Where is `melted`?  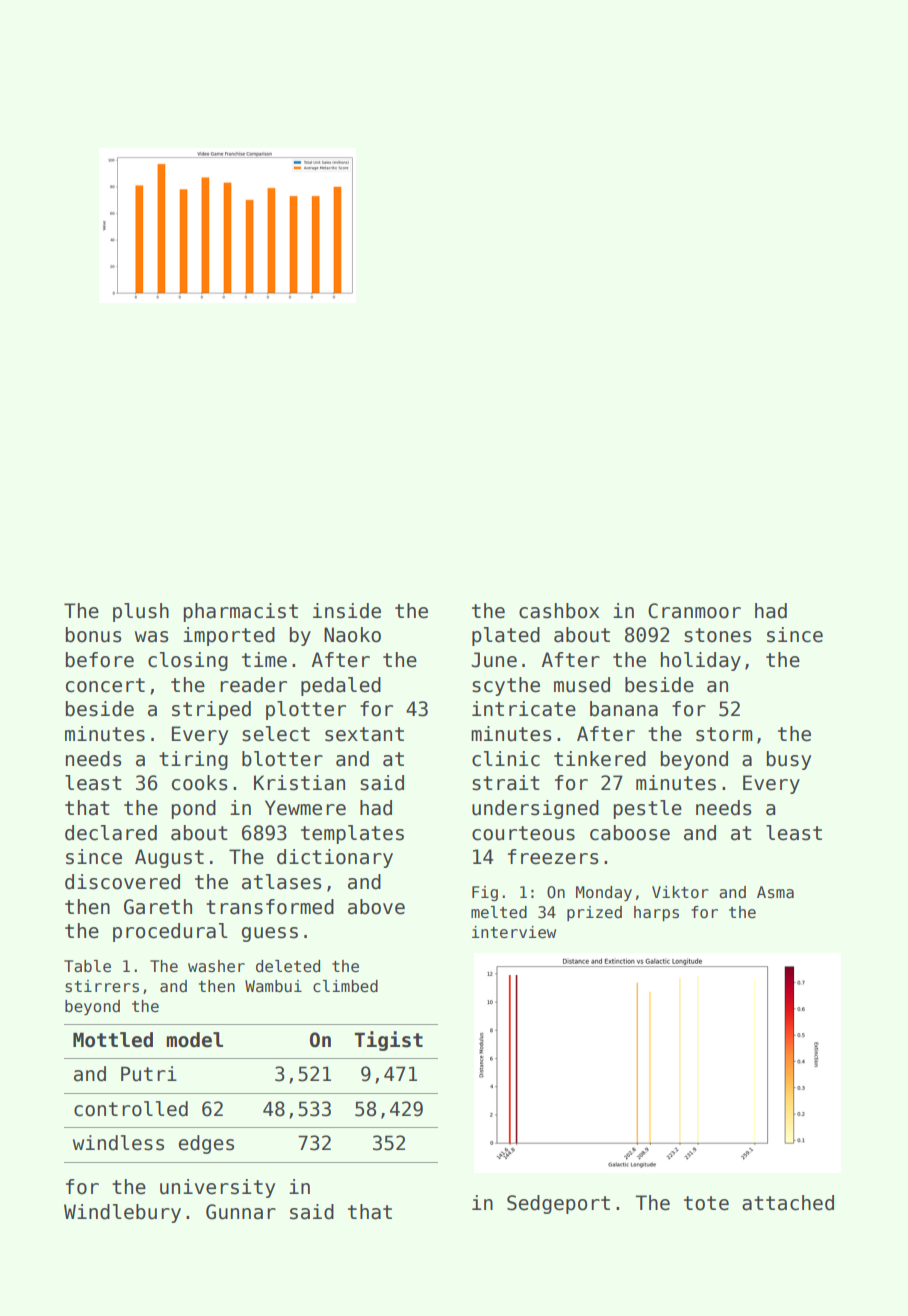
melted is located at coordinates (499, 912).
